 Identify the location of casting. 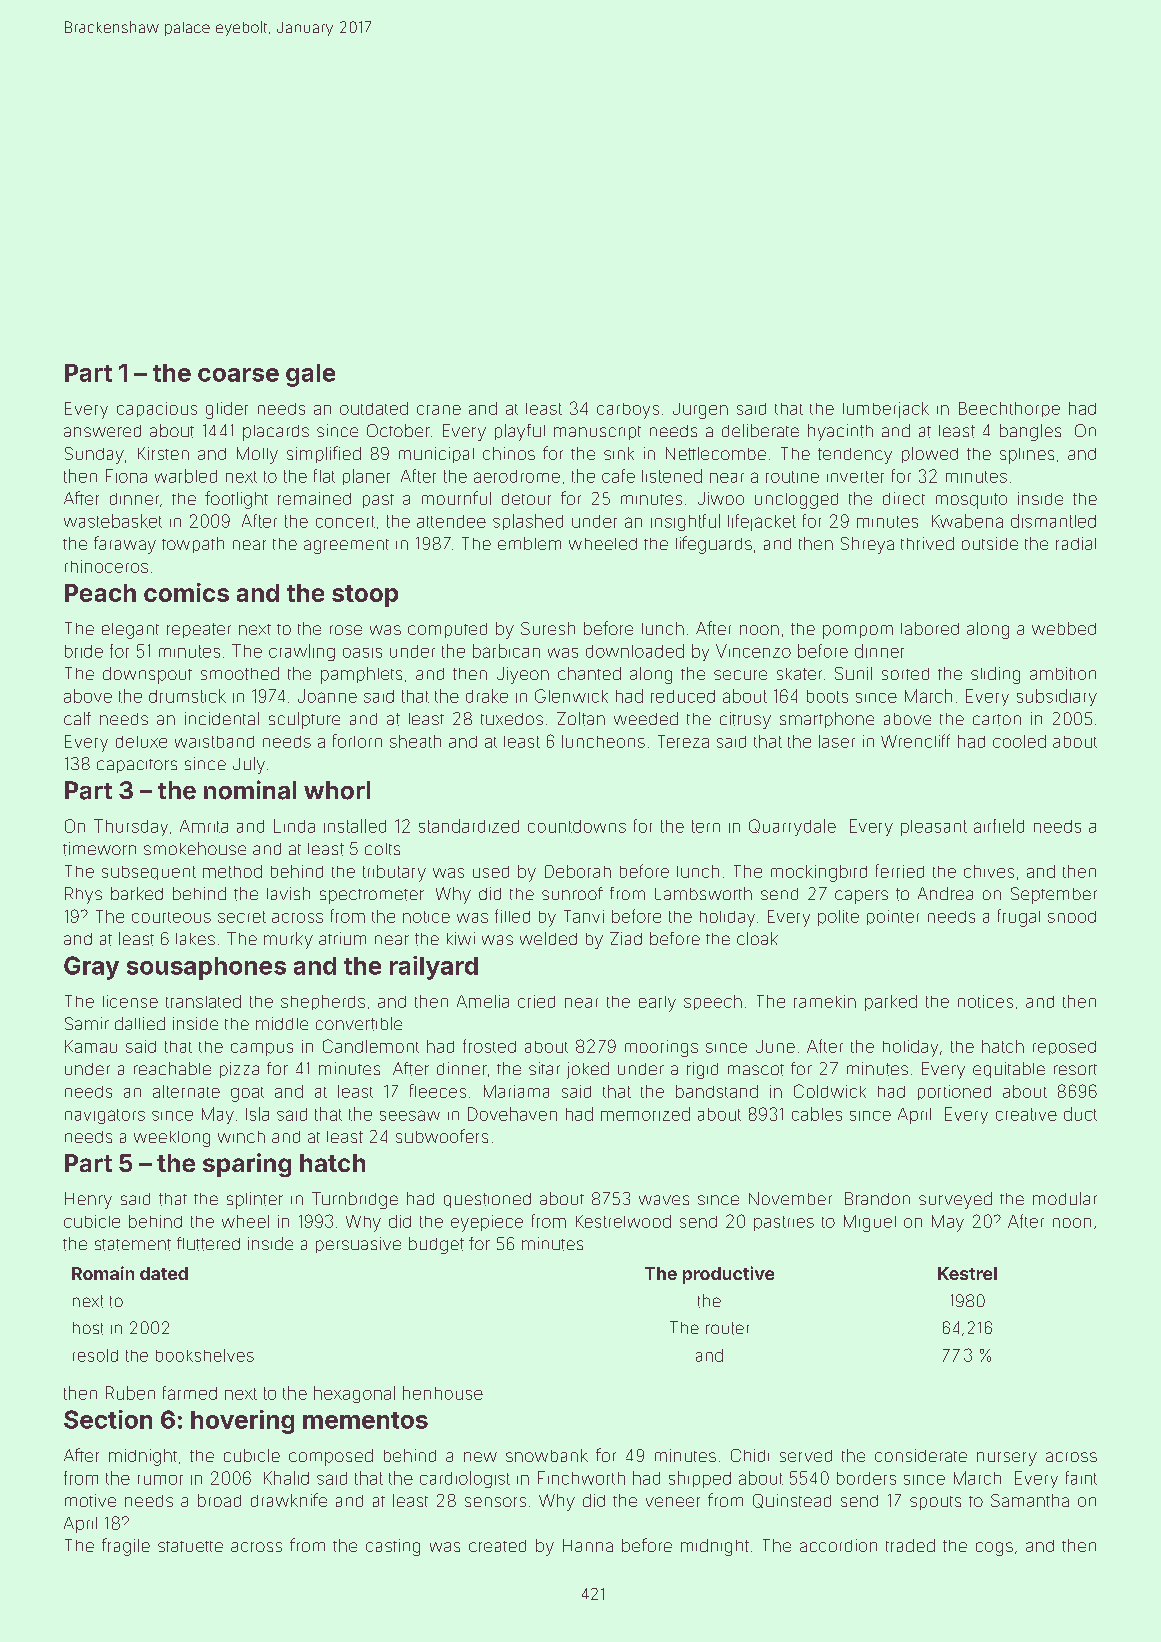
(393, 1547).
